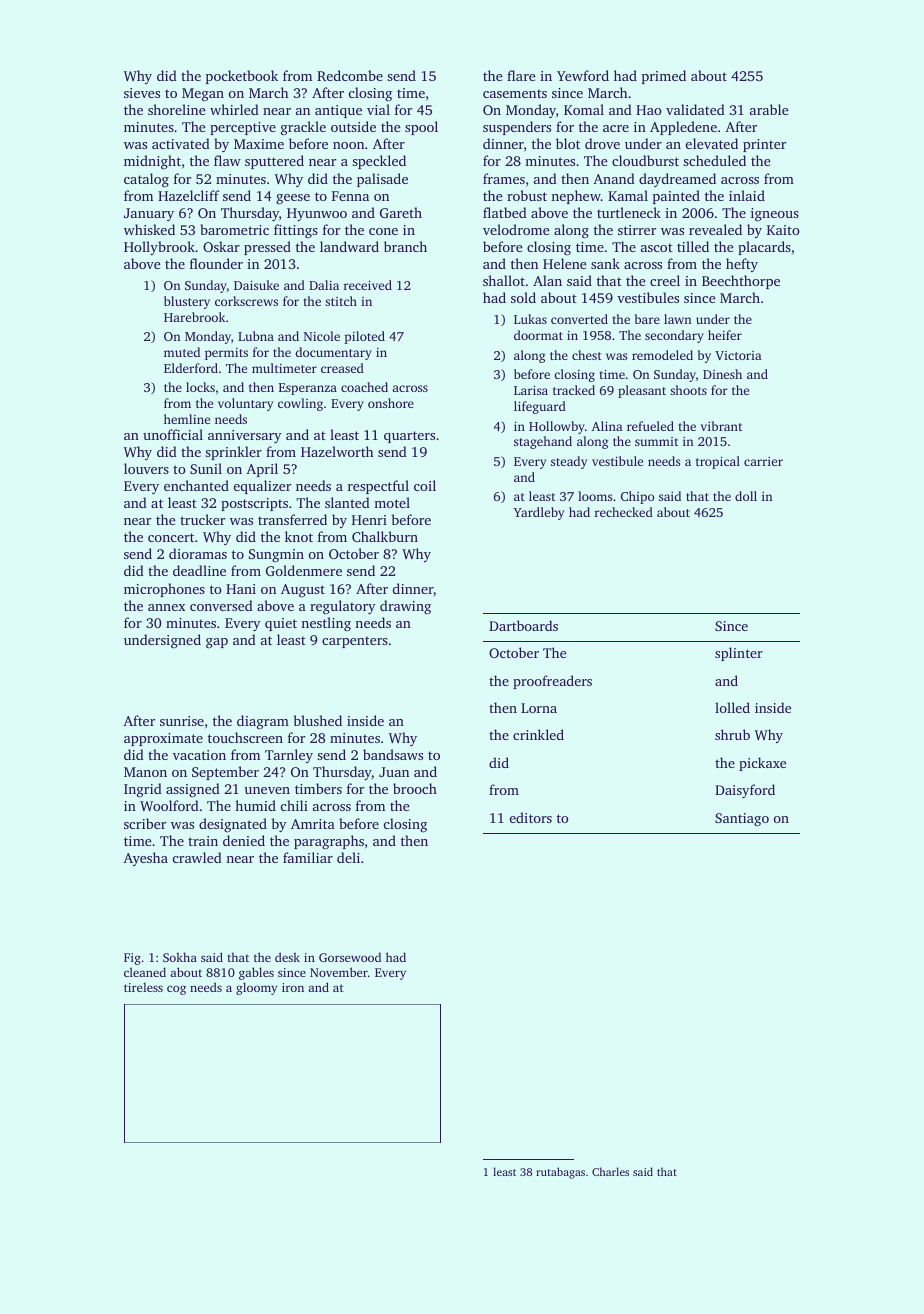  What do you see at coordinates (769, 109) in the image?
I see `arable` at bounding box center [769, 109].
